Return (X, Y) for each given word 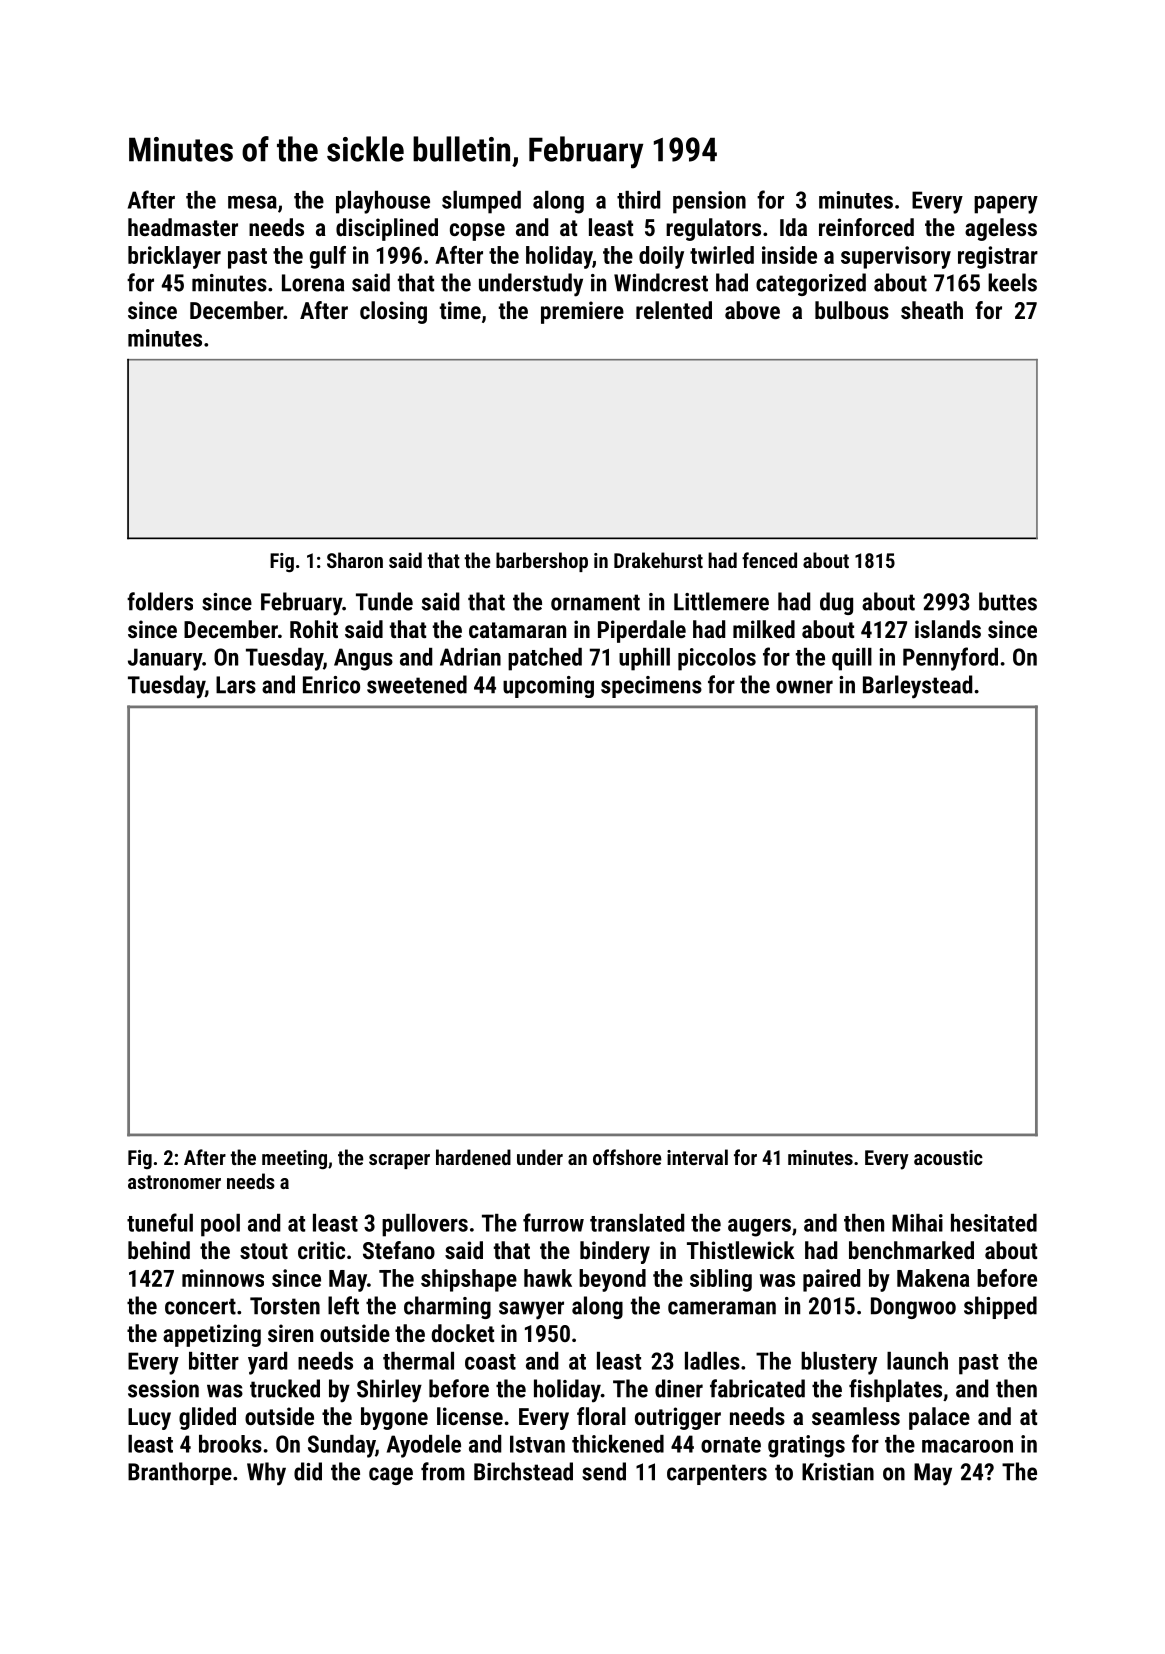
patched (545, 659)
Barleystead (917, 687)
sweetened (417, 684)
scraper (399, 1161)
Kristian (838, 1472)
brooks (230, 1444)
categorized (811, 284)
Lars (236, 685)
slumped (481, 202)
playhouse (383, 202)
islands (948, 629)
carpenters (717, 1474)
